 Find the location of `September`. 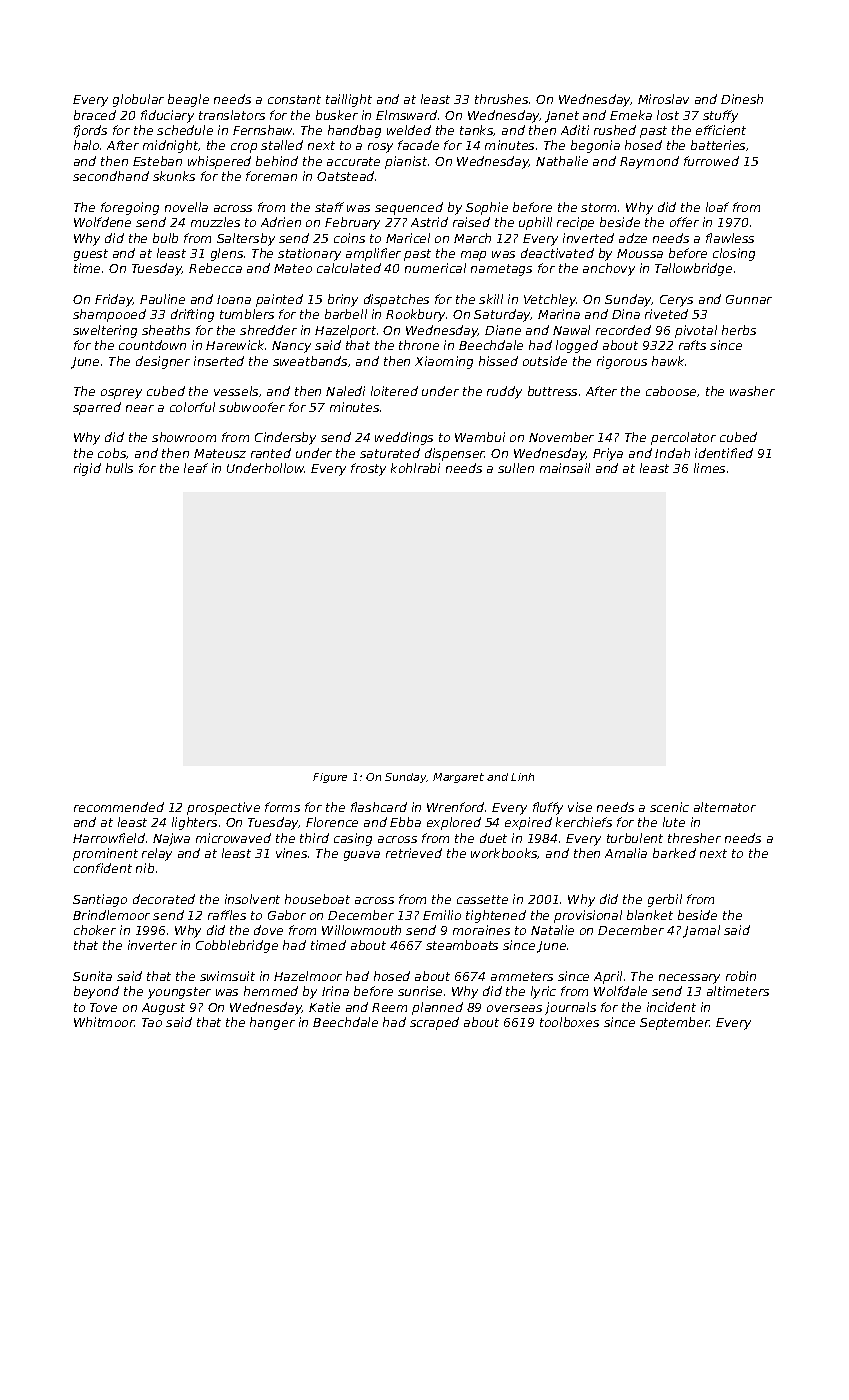

September is located at coordinates (675, 1023).
